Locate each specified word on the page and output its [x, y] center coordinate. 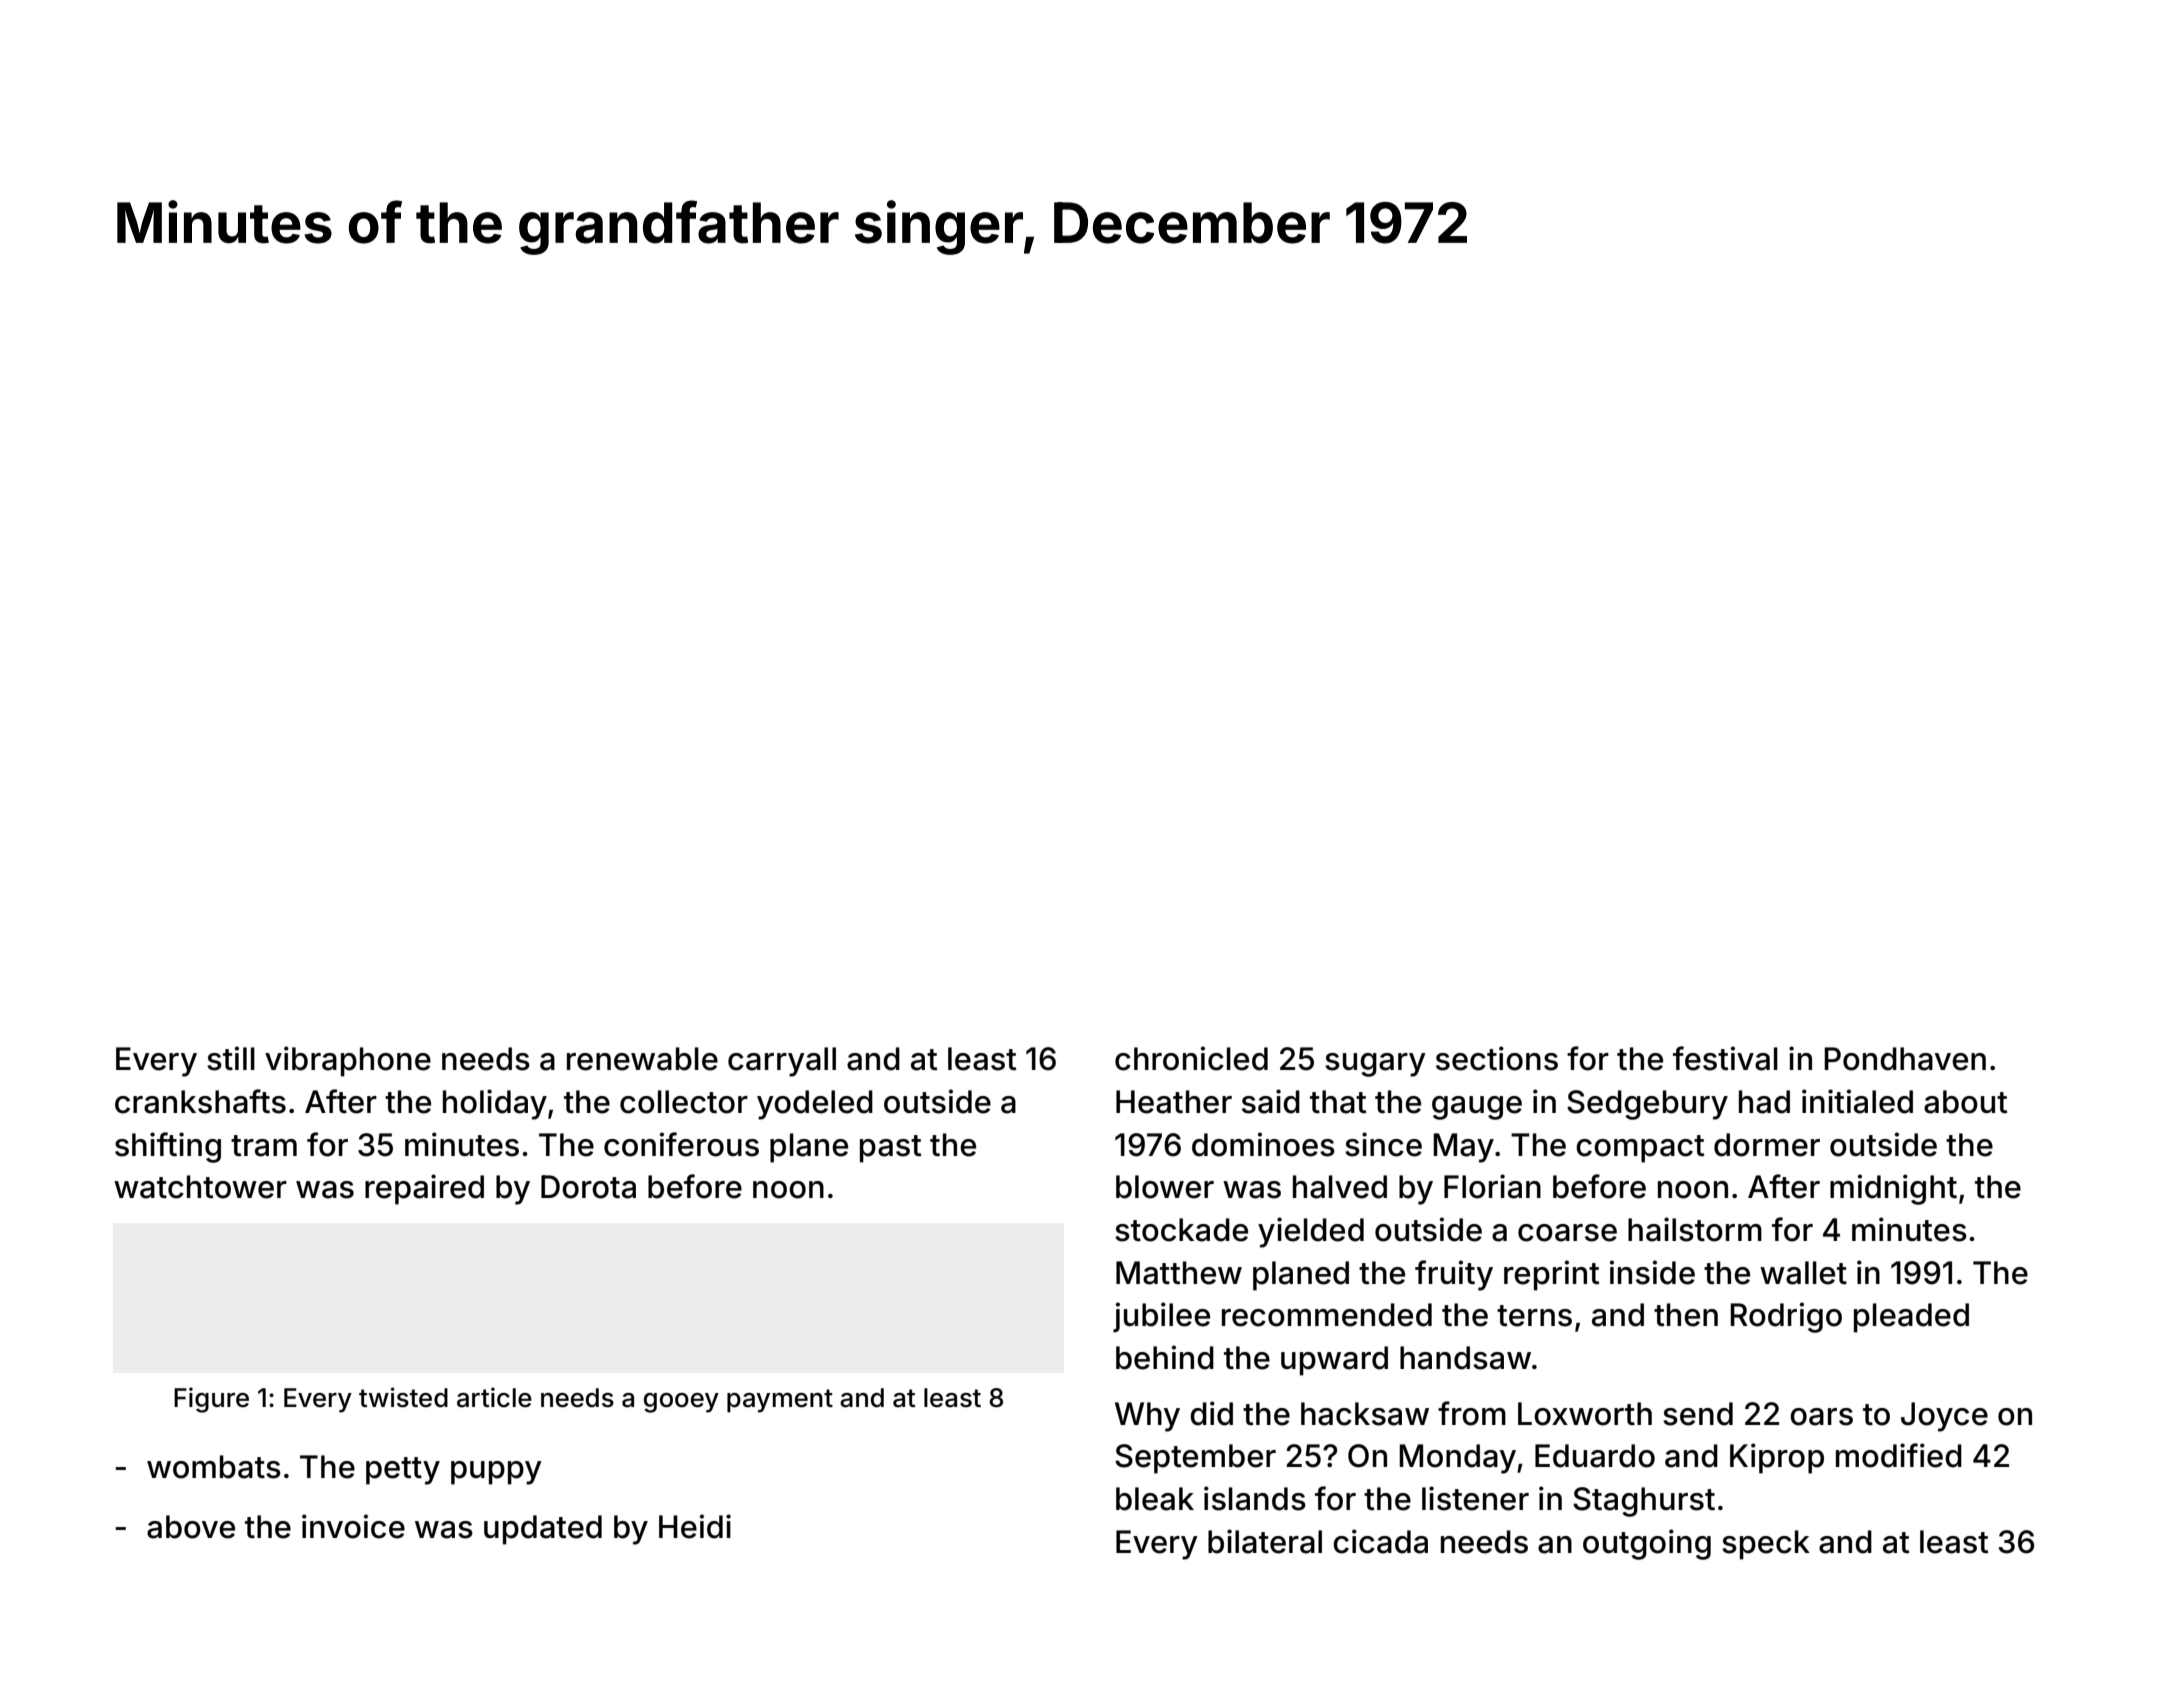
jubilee [1161, 1317]
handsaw [1465, 1358]
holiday [495, 1104]
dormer [1767, 1145]
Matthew [1179, 1273]
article [494, 1397]
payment [780, 1401]
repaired [424, 1189]
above [191, 1527]
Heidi [695, 1526]
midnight [1893, 1189]
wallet [1803, 1273]
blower [1165, 1187]
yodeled [815, 1105]
